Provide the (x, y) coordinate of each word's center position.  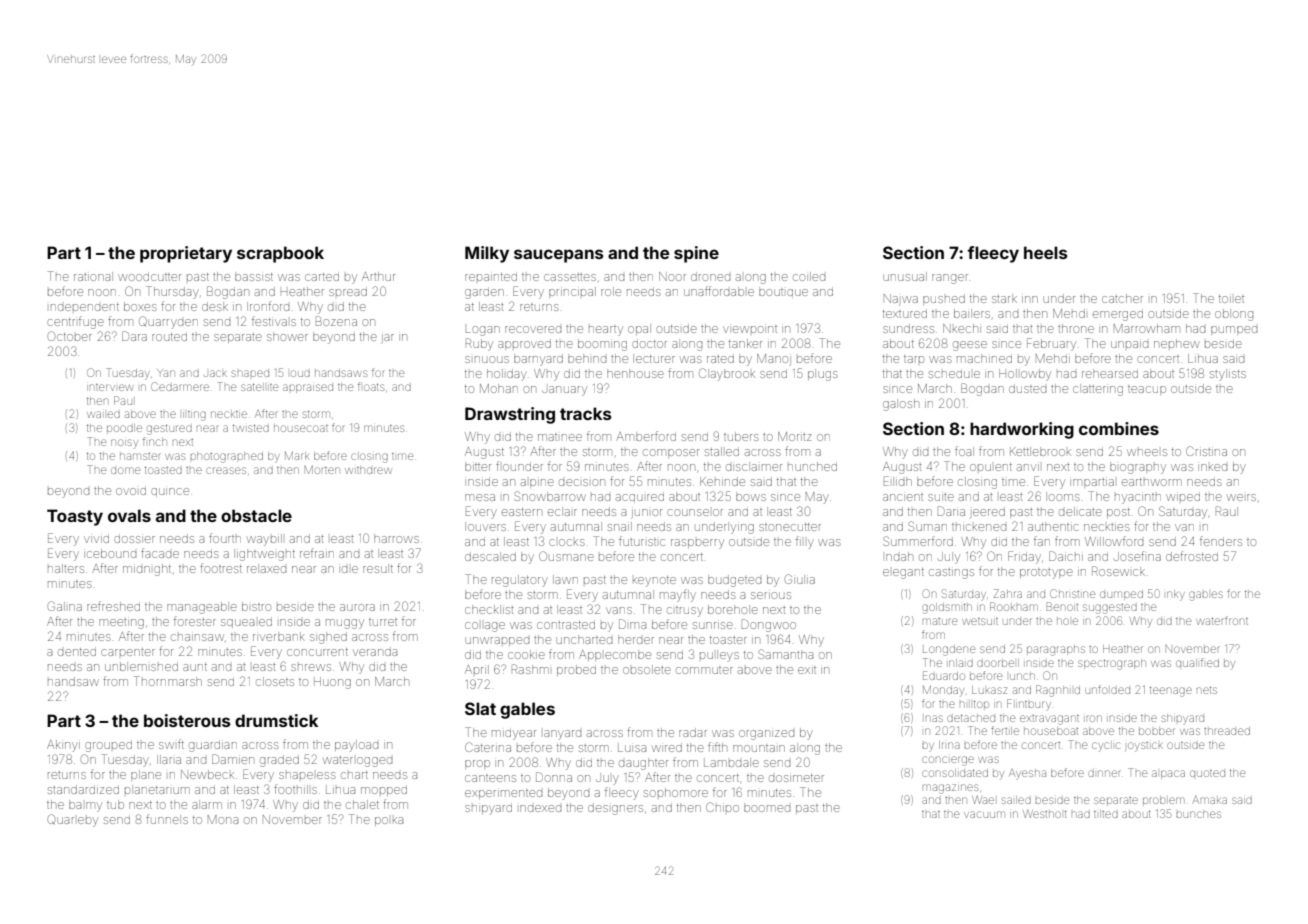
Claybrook (727, 374)
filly (805, 542)
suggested (1110, 609)
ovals (129, 515)
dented (77, 652)
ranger (950, 279)
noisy (124, 444)
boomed (767, 807)
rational (93, 276)
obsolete (647, 669)
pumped (1234, 330)
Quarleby (73, 820)
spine (696, 254)
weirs (1241, 497)
